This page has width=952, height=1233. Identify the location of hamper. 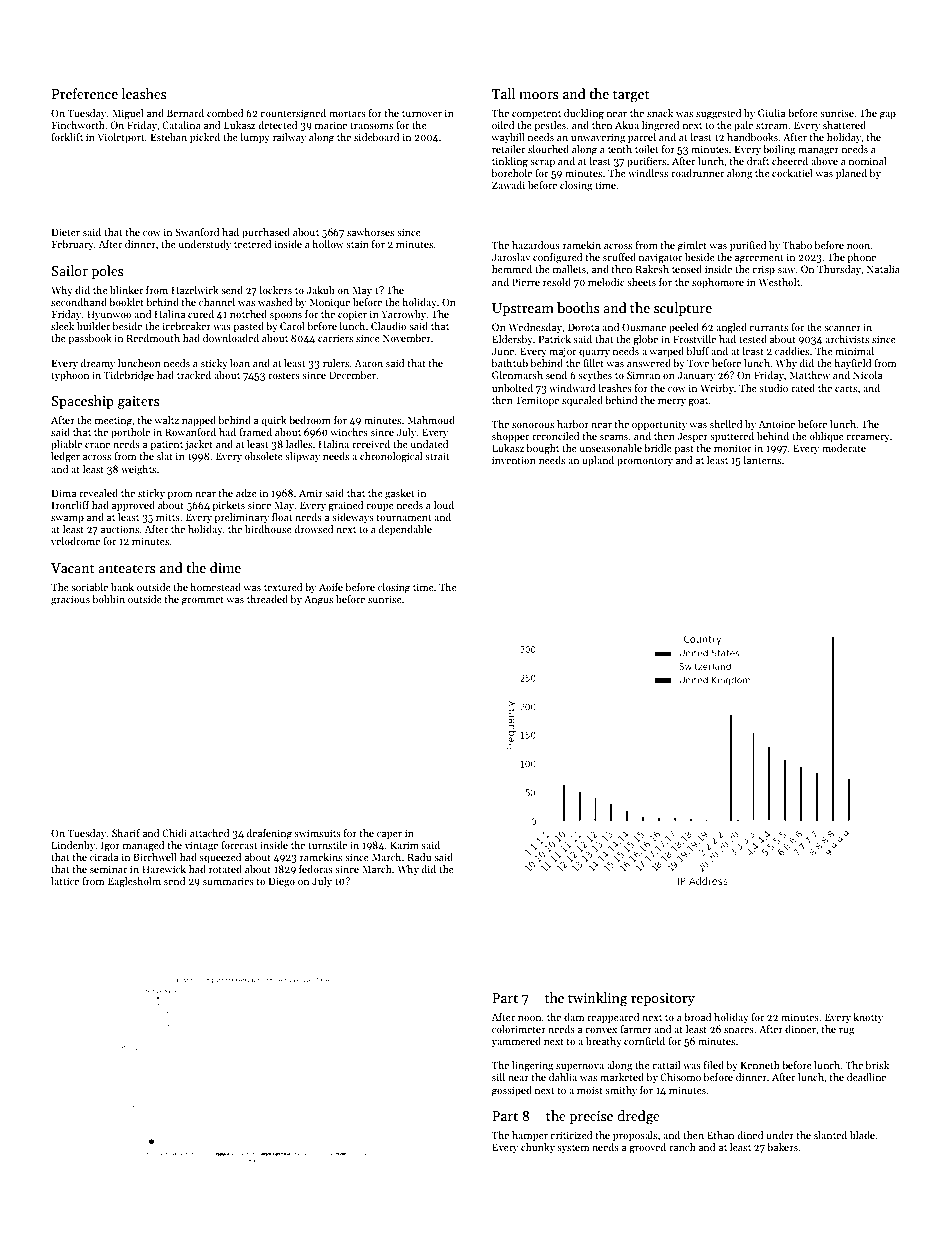
(530, 1136).
